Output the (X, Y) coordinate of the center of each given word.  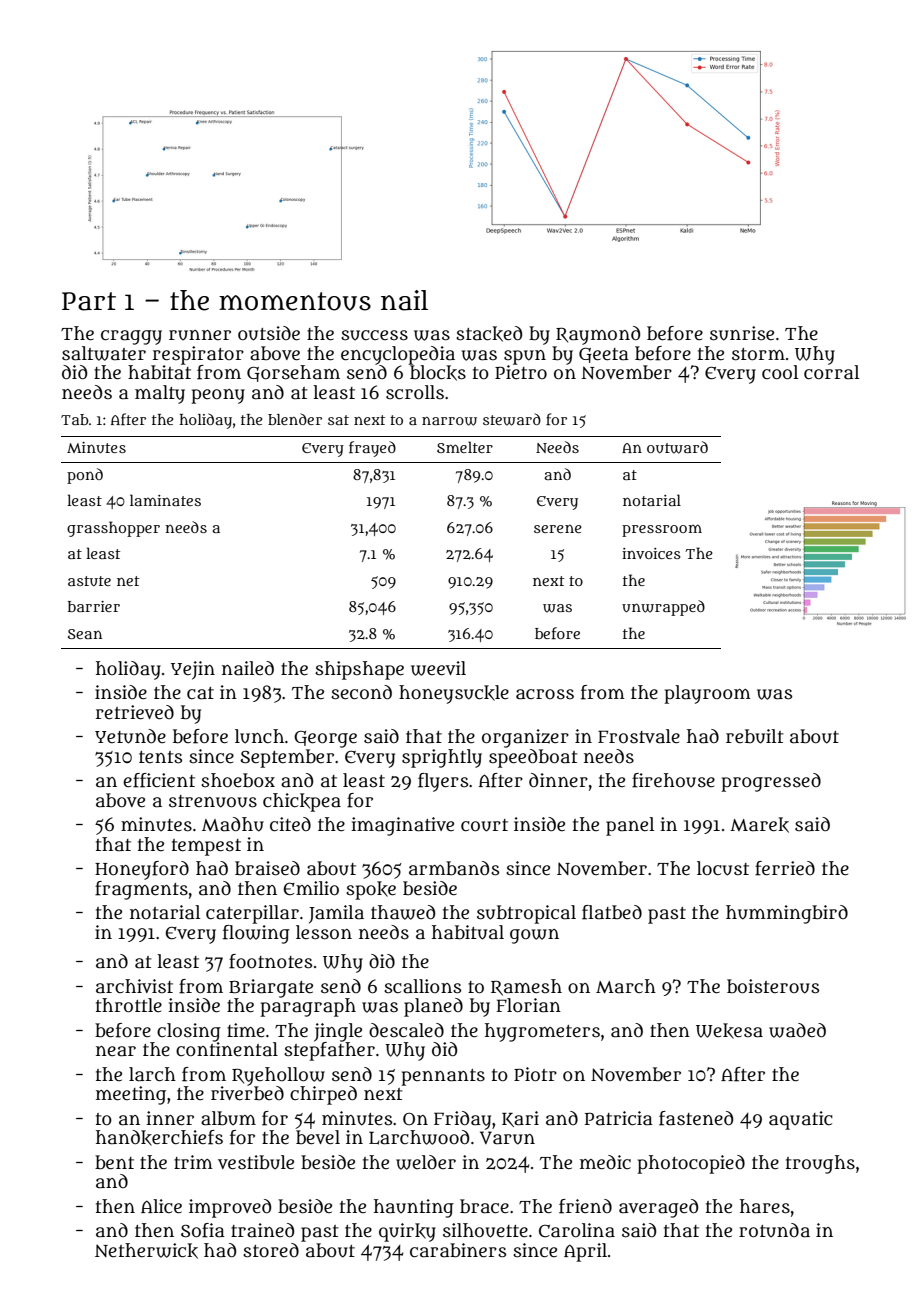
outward (677, 447)
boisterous (773, 986)
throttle (129, 1005)
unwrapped (663, 608)
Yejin (193, 670)
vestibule (256, 1162)
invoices (651, 553)
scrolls (415, 392)
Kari (520, 1119)
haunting (414, 1208)
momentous (295, 301)
